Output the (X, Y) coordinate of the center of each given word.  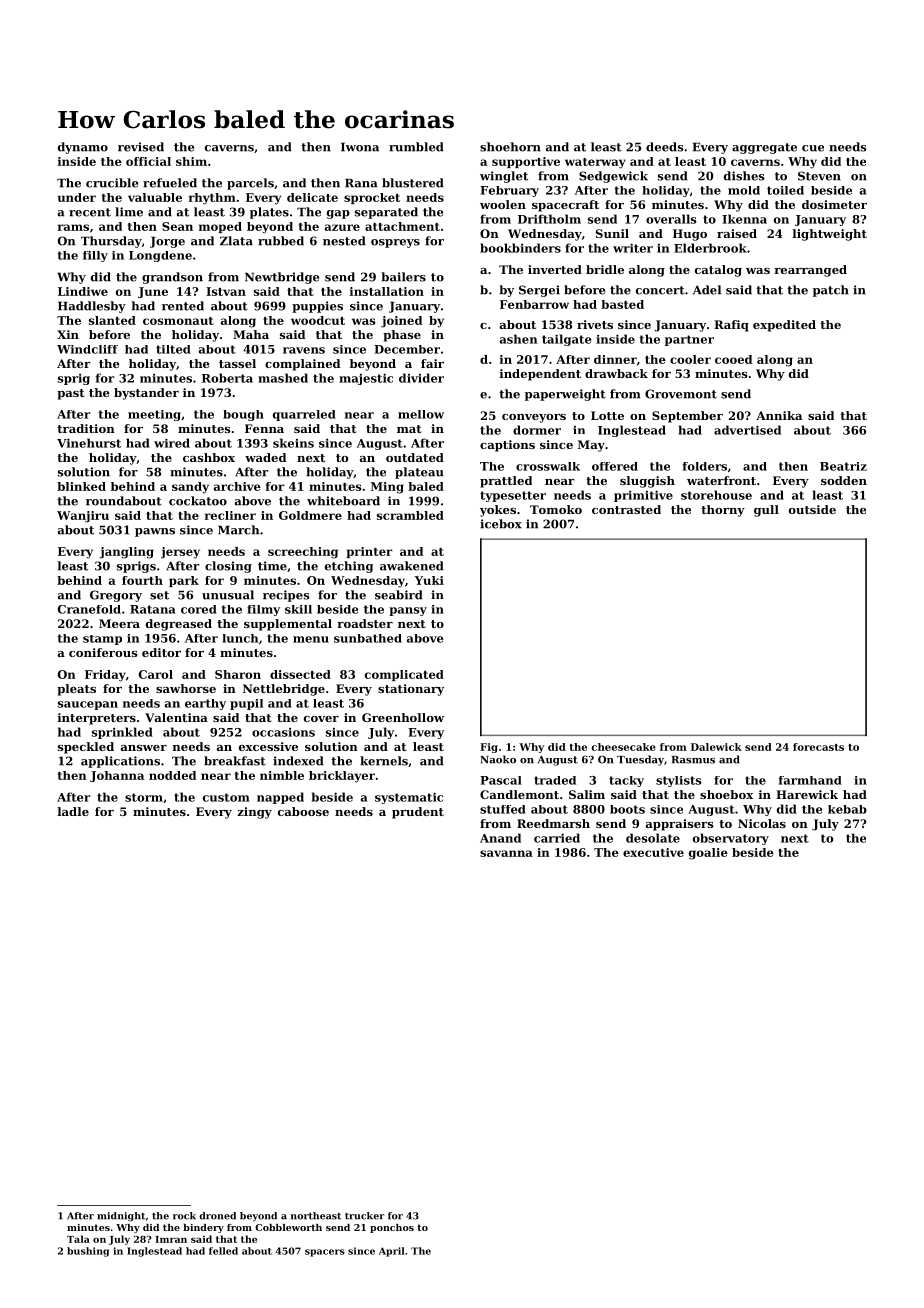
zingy (254, 813)
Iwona (360, 147)
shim (191, 161)
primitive (643, 496)
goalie (708, 854)
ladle (73, 811)
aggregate (764, 148)
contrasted (626, 509)
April (392, 1252)
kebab (847, 809)
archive (237, 486)
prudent (418, 813)
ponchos (392, 1228)
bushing (88, 1252)
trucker (364, 1216)
